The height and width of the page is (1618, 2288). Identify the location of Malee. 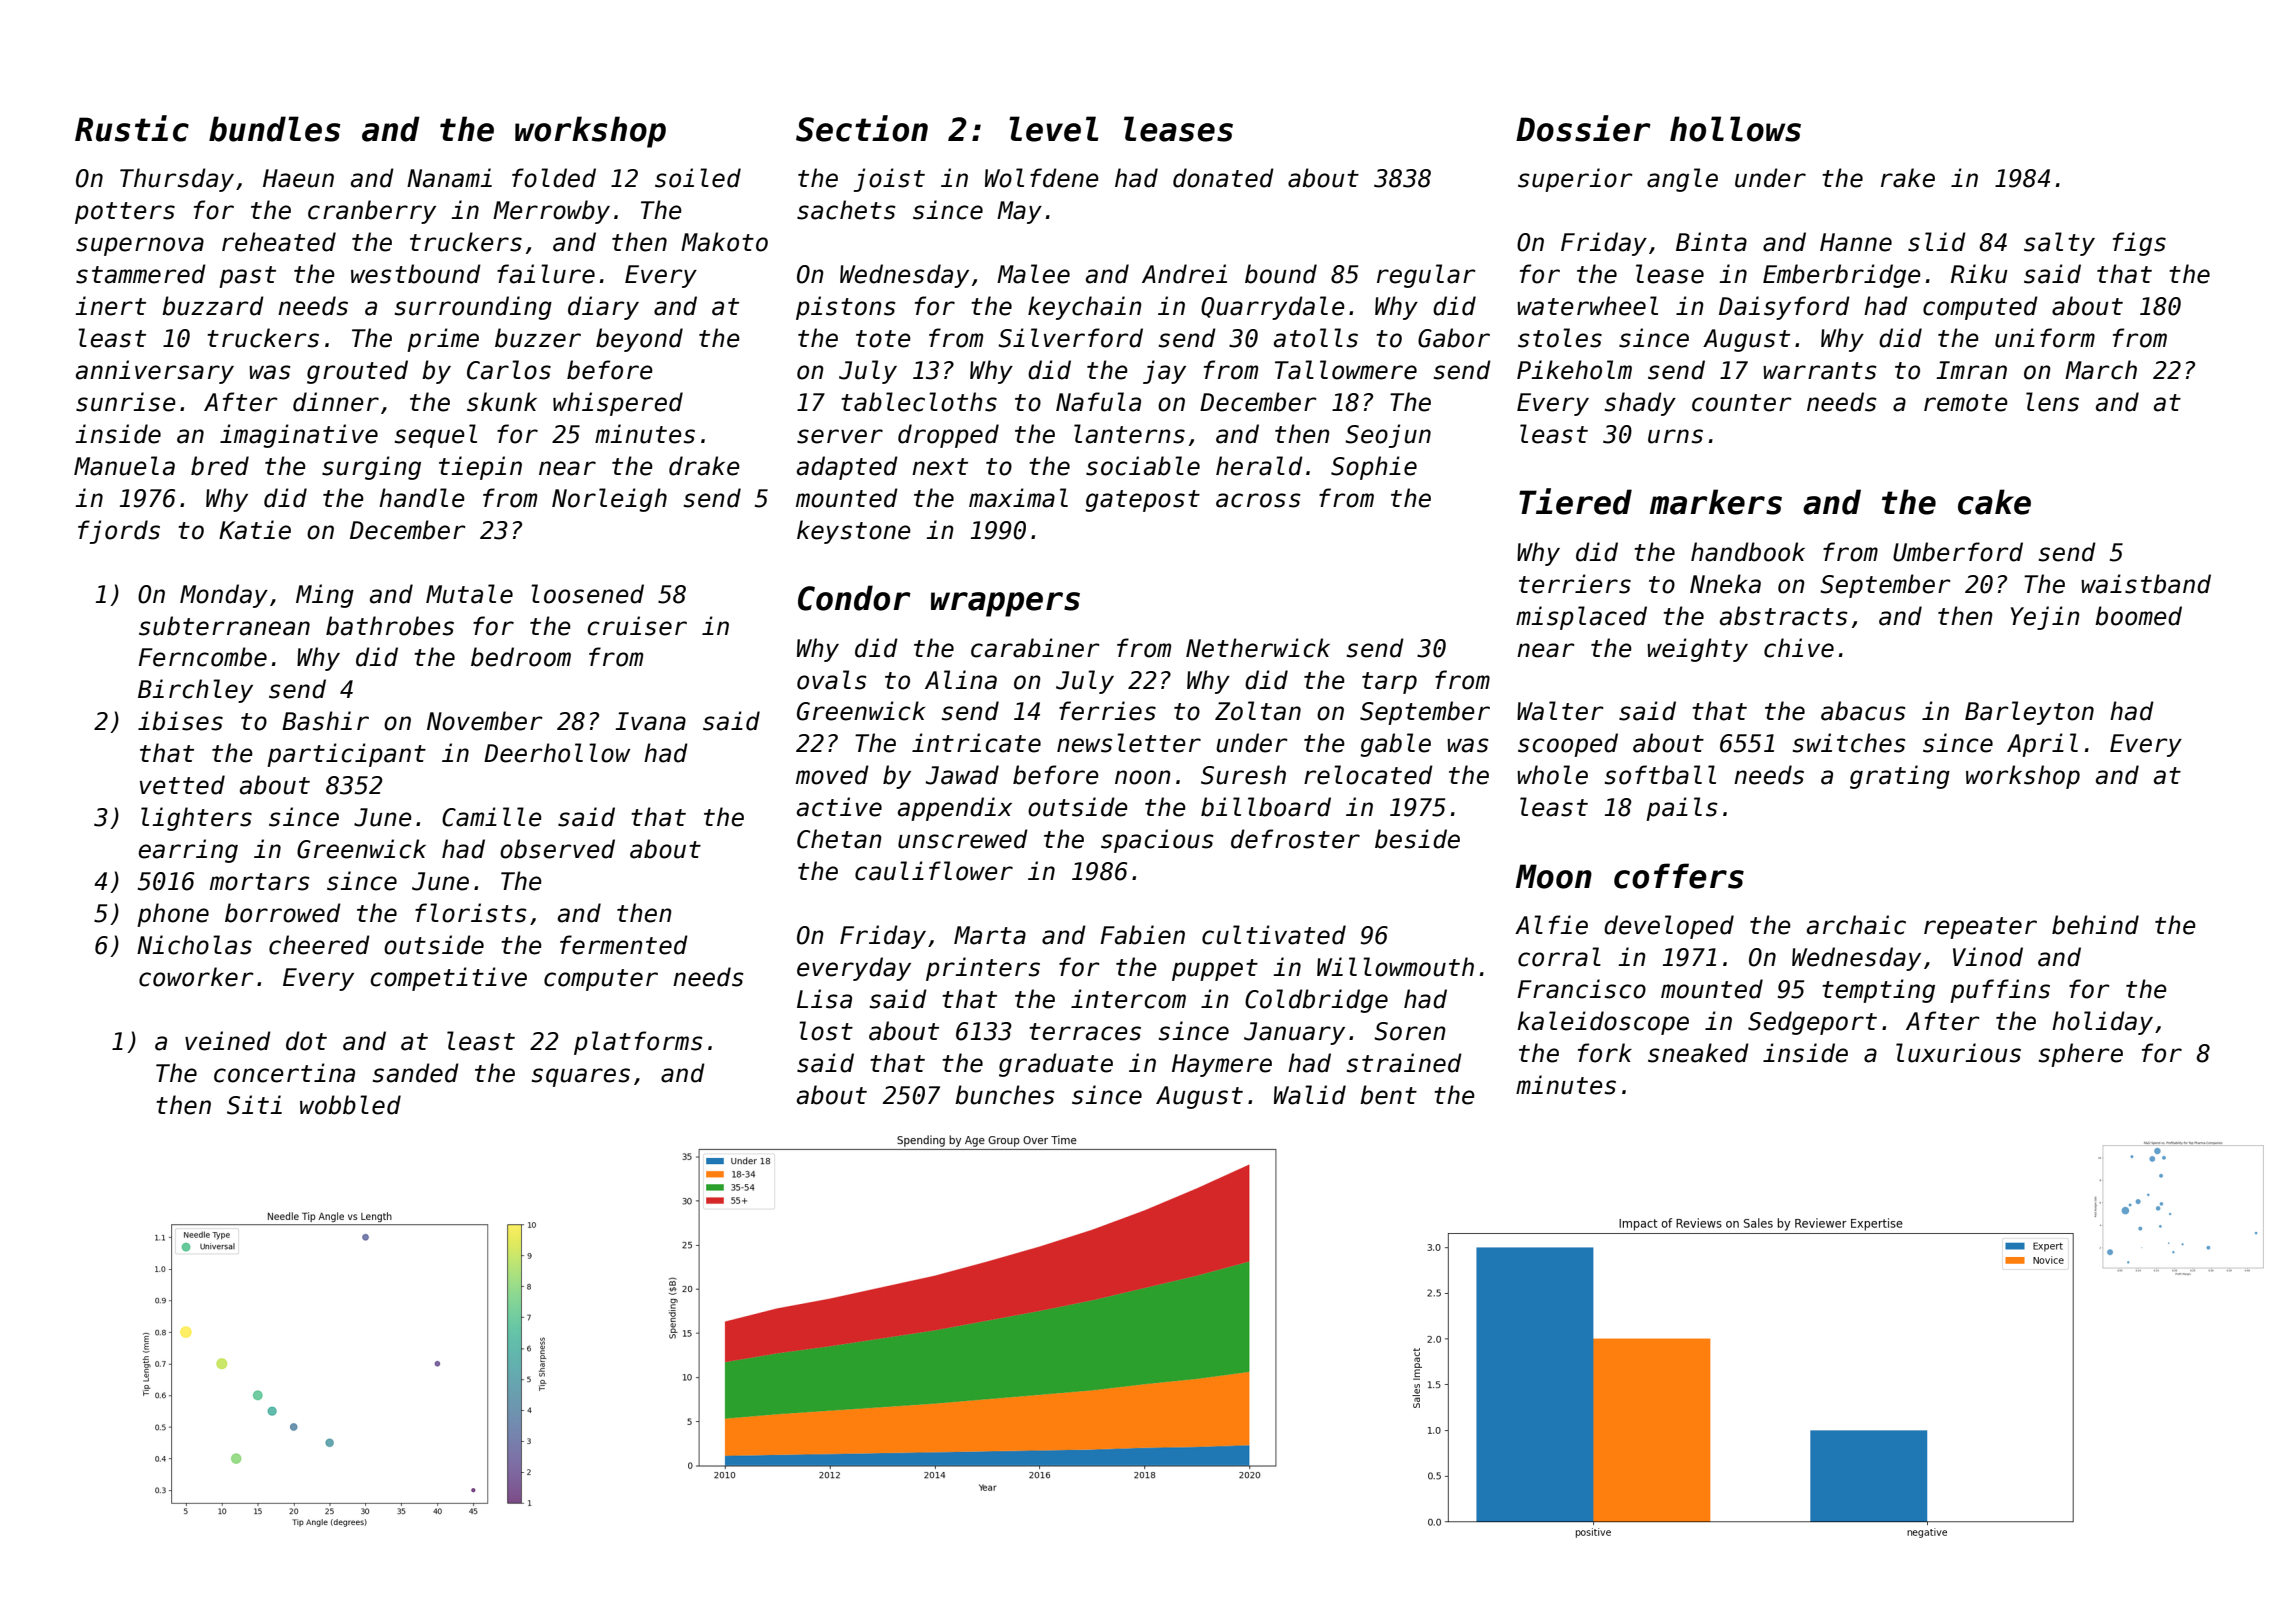
(1033, 274).
